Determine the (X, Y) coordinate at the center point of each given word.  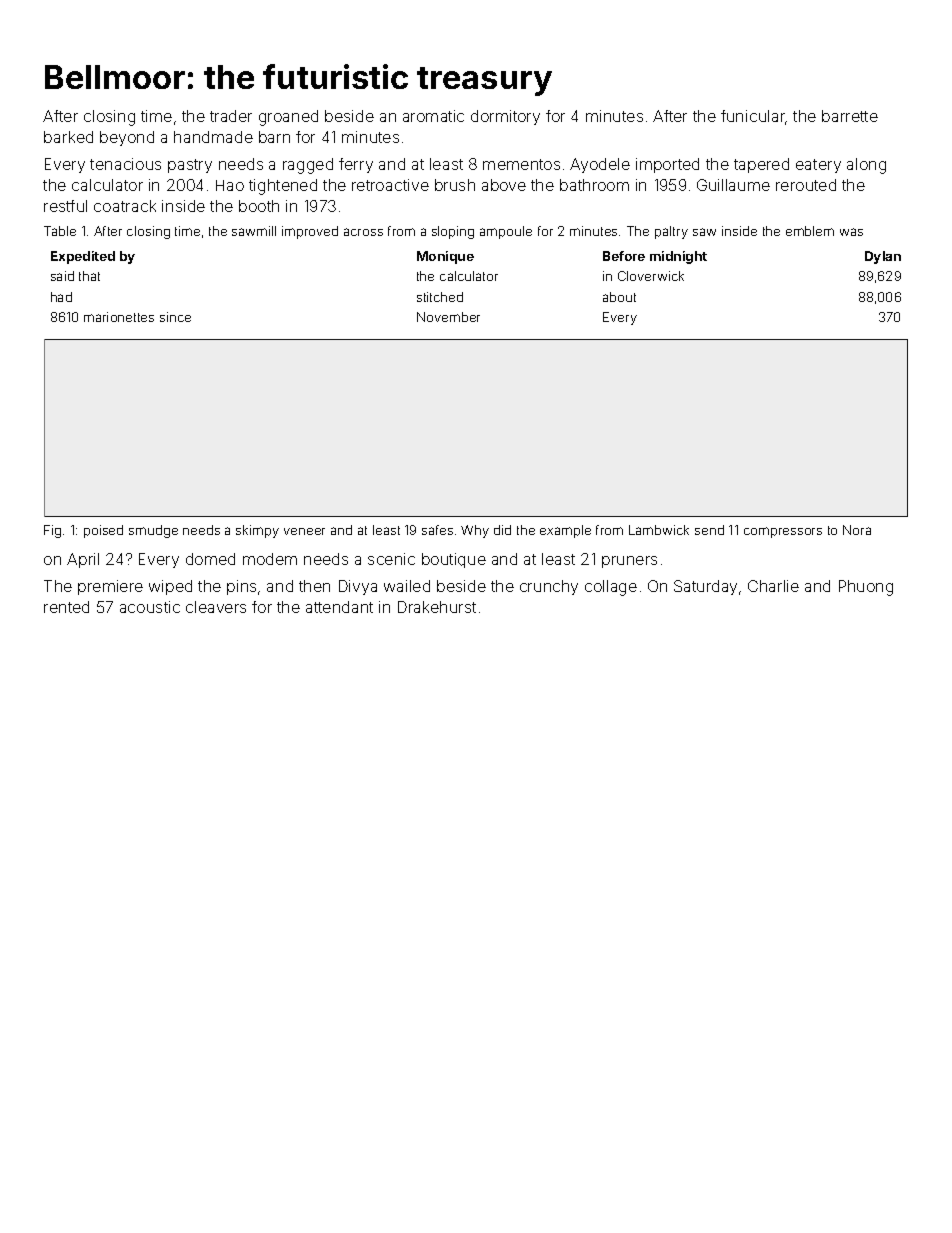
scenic (391, 559)
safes (437, 530)
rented (66, 607)
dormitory (505, 117)
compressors (783, 532)
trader (231, 116)
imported (667, 165)
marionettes (119, 317)
